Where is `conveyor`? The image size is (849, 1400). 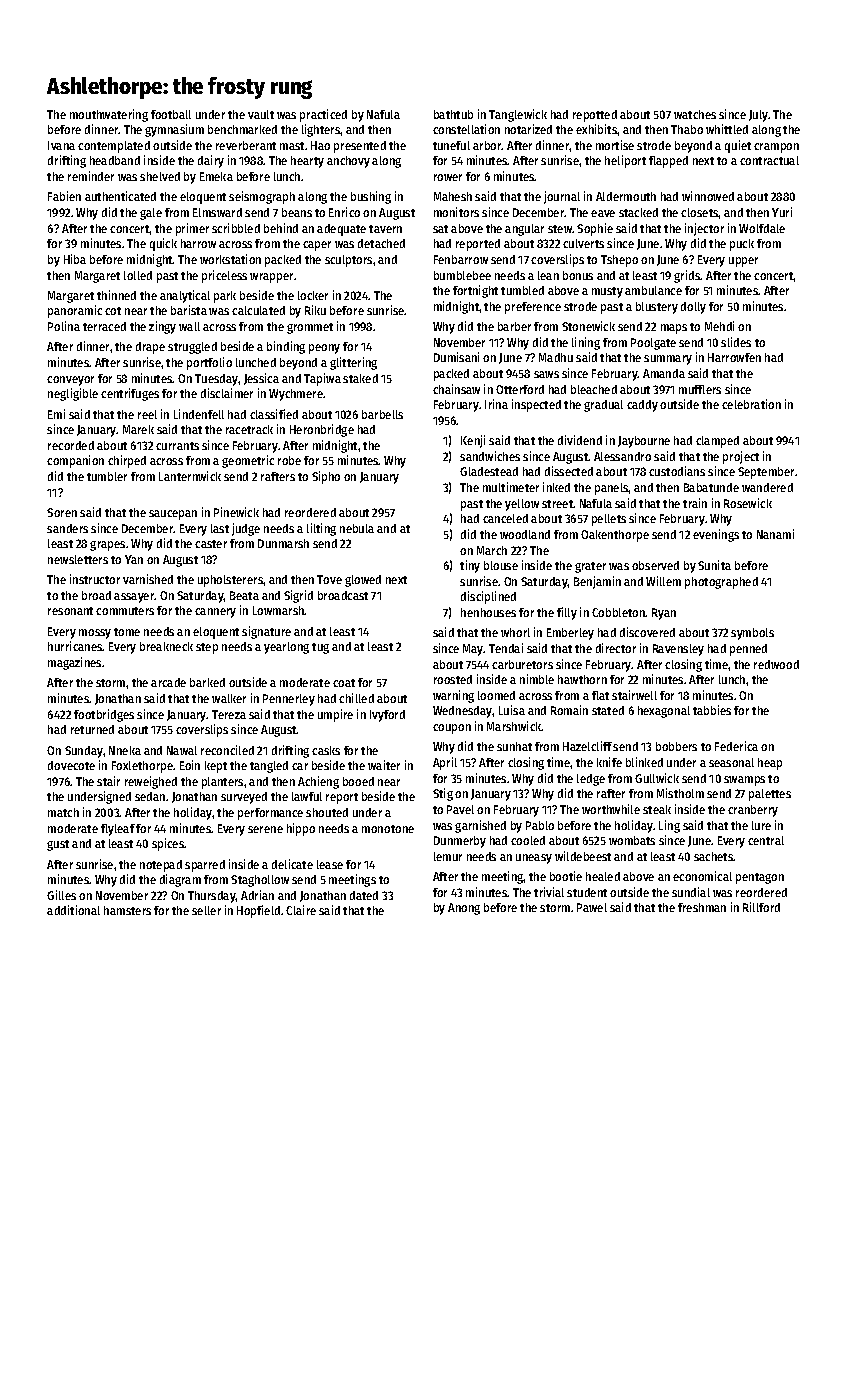 conveyor is located at coordinates (70, 381).
